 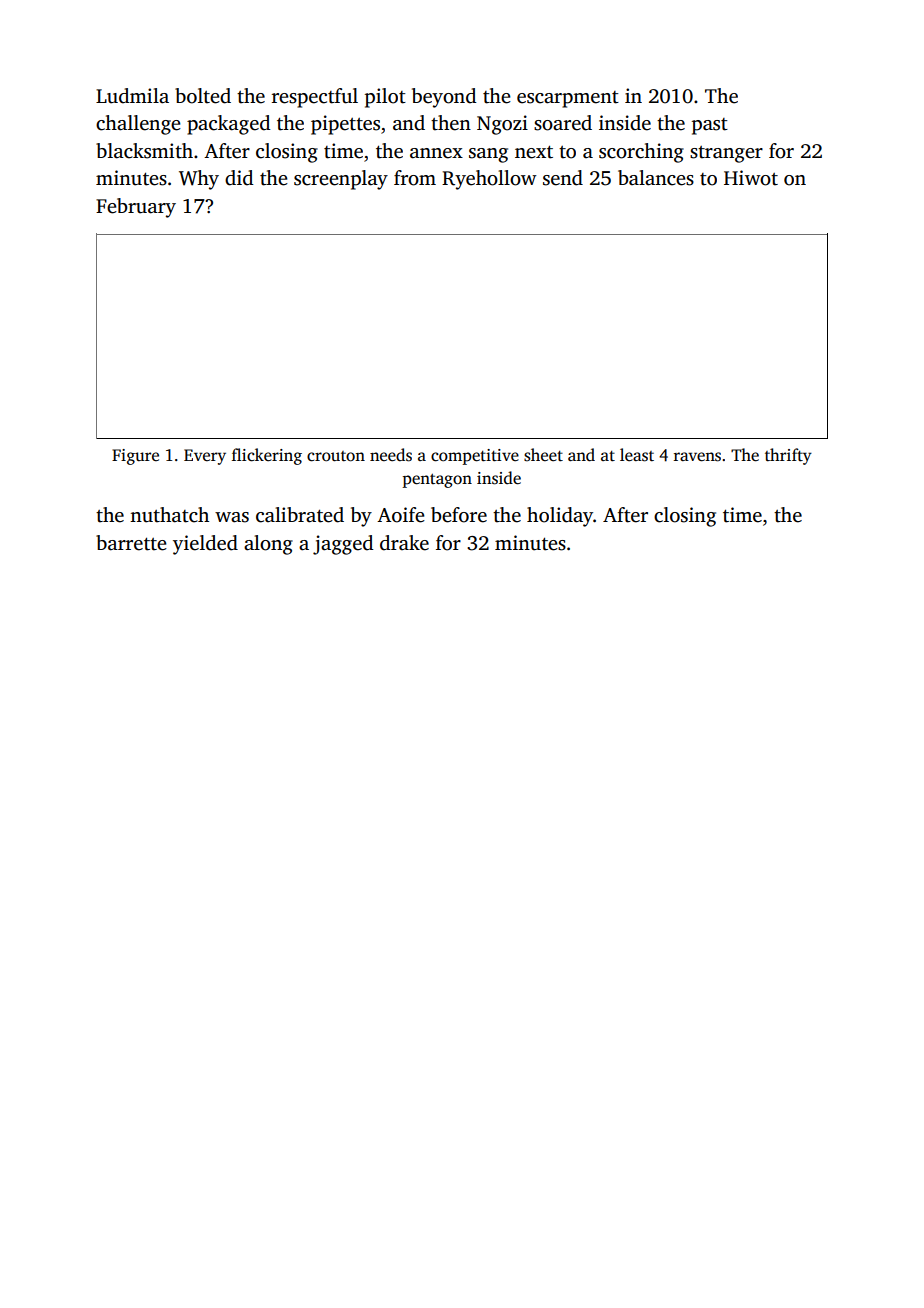 I want to click on screenplay, so click(x=341, y=180).
